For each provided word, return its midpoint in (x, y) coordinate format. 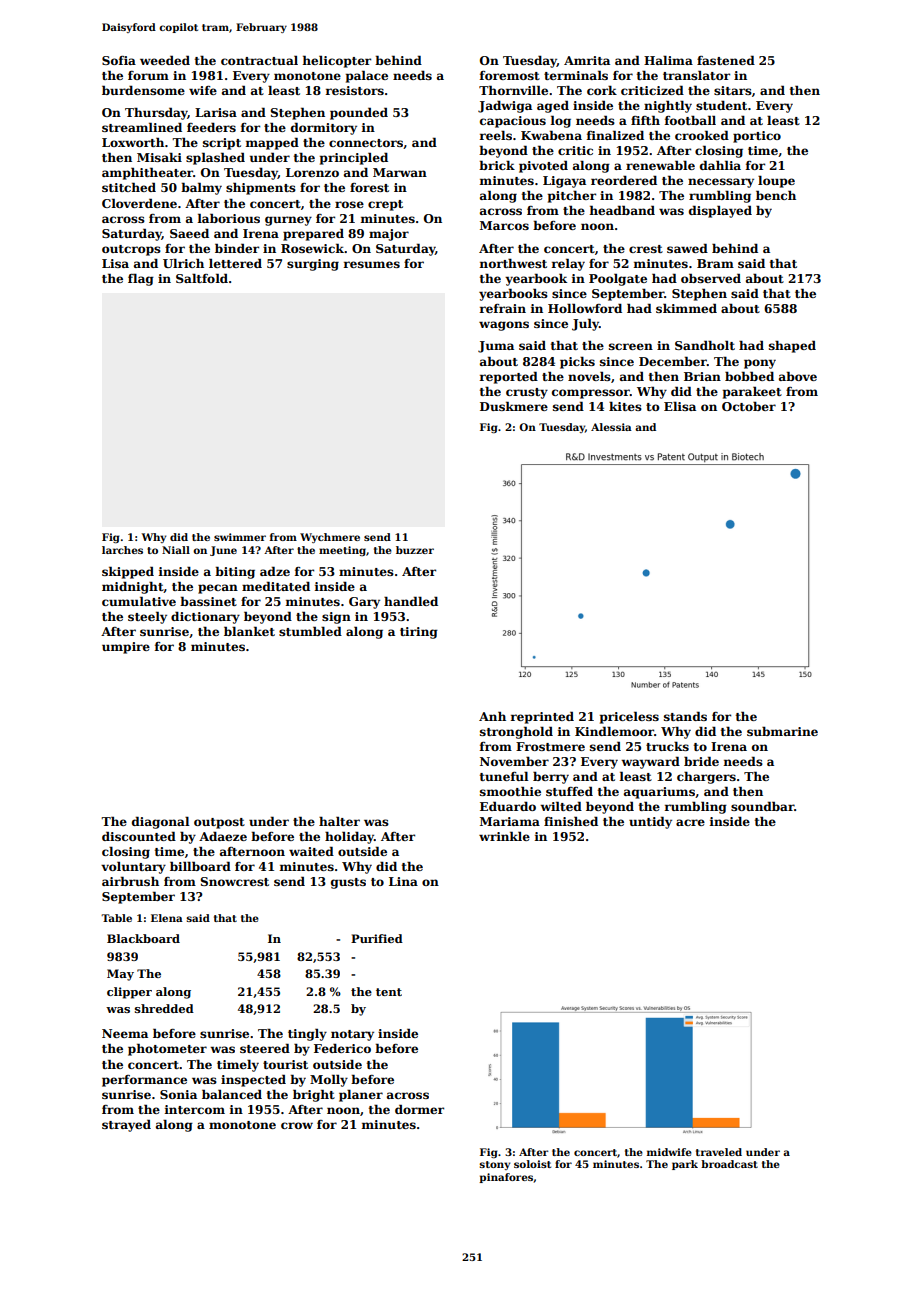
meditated (276, 586)
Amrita (587, 60)
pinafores (506, 1178)
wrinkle (504, 836)
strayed (126, 1125)
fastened (726, 60)
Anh (492, 716)
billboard (200, 866)
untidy (650, 822)
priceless (629, 717)
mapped (272, 143)
